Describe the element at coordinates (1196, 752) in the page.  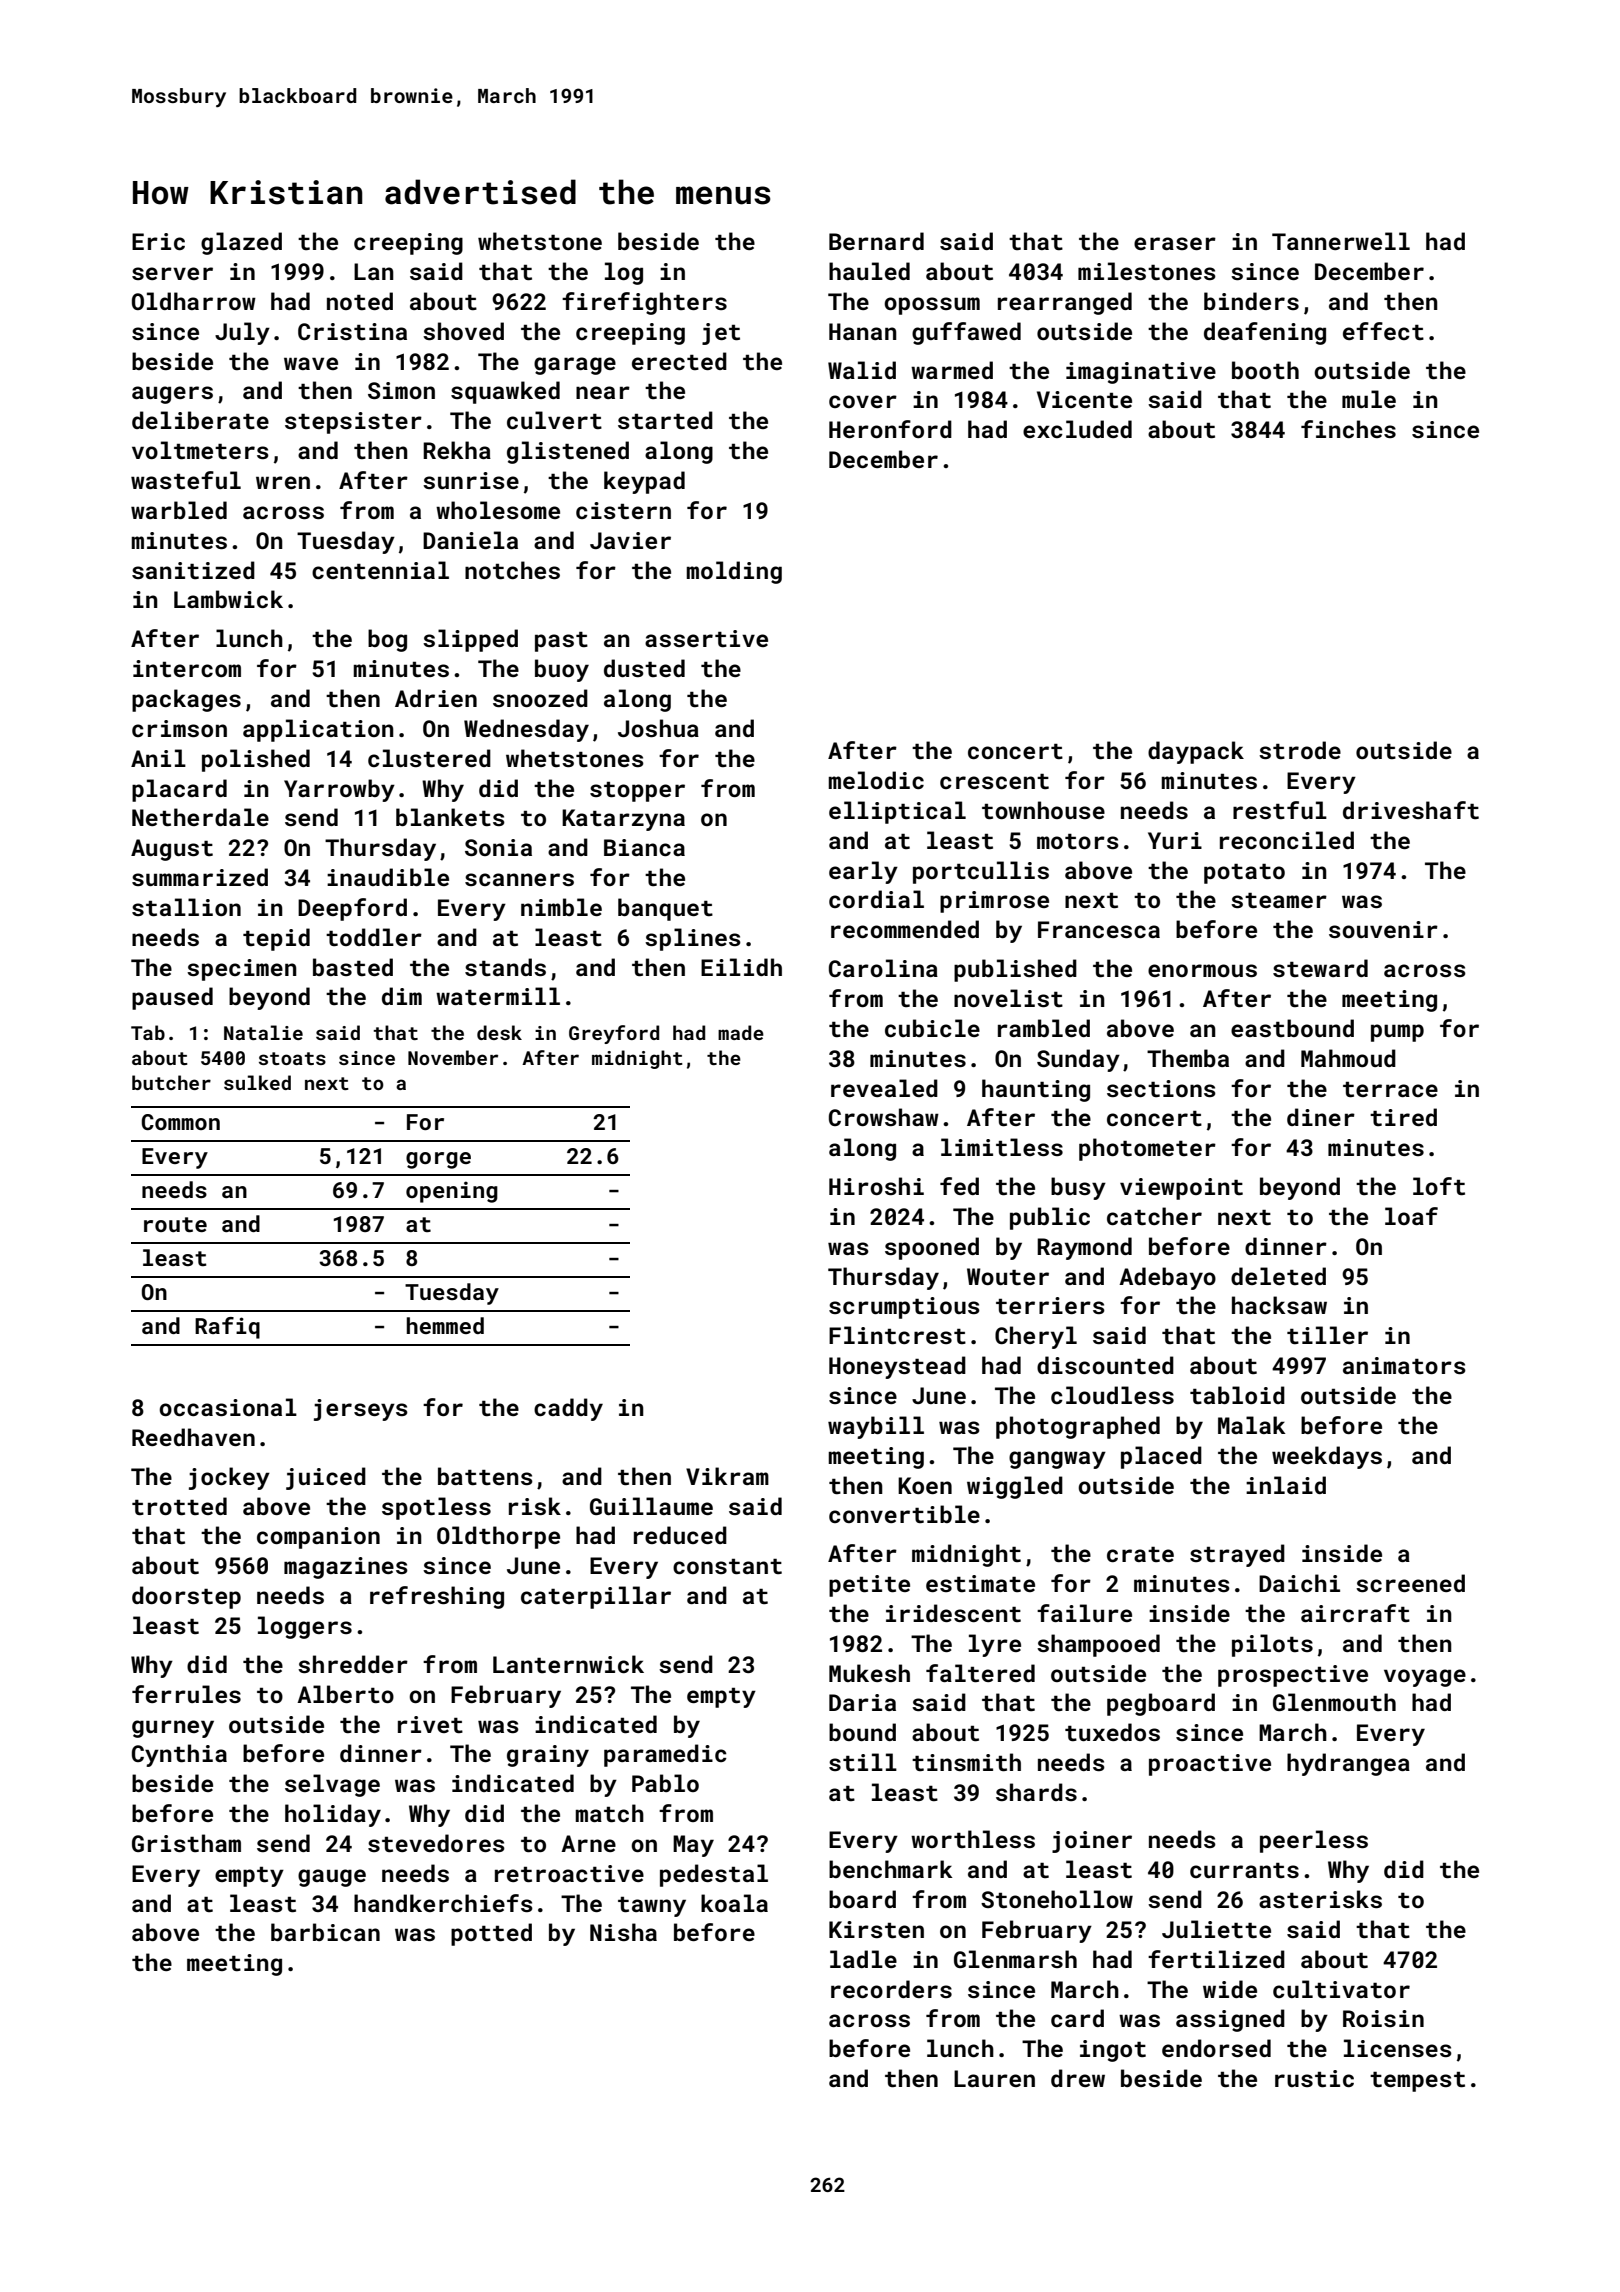
I see `daypack` at that location.
